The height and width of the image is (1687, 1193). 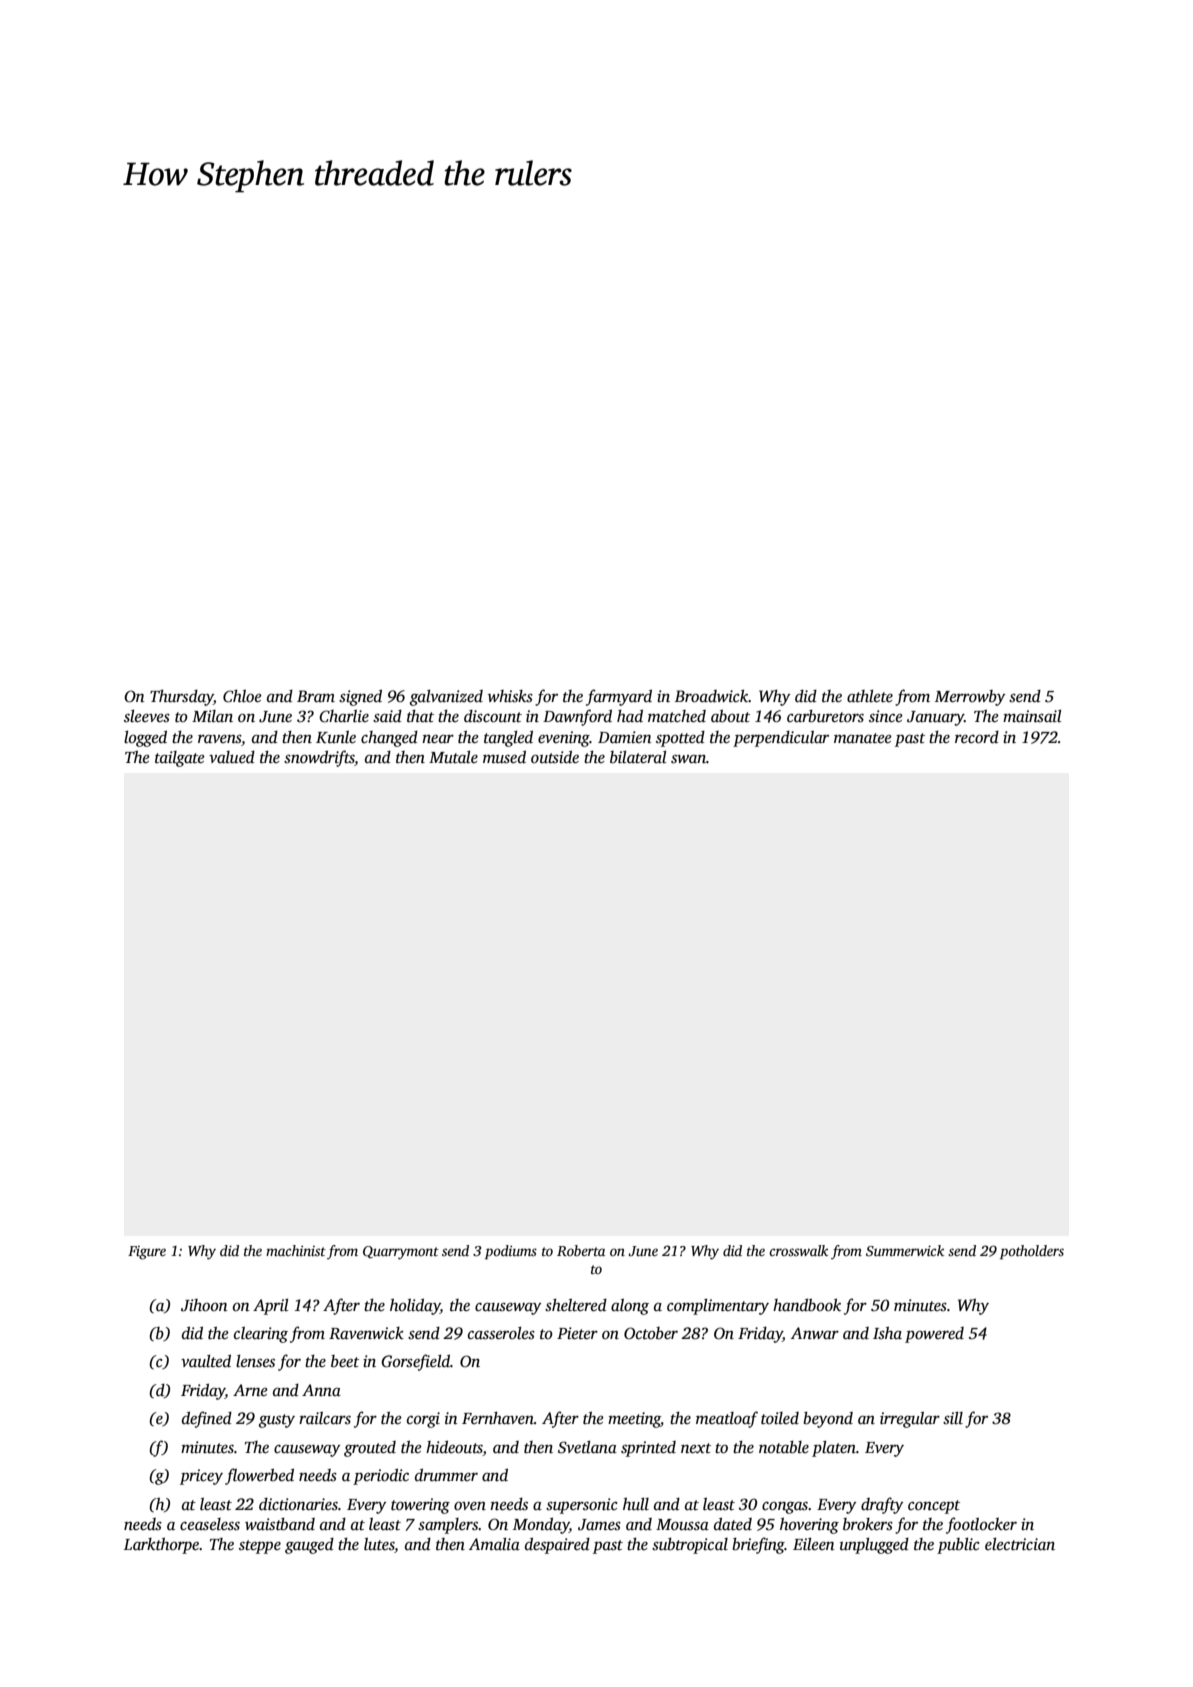 What do you see at coordinates (688, 759) in the image?
I see `swan` at bounding box center [688, 759].
